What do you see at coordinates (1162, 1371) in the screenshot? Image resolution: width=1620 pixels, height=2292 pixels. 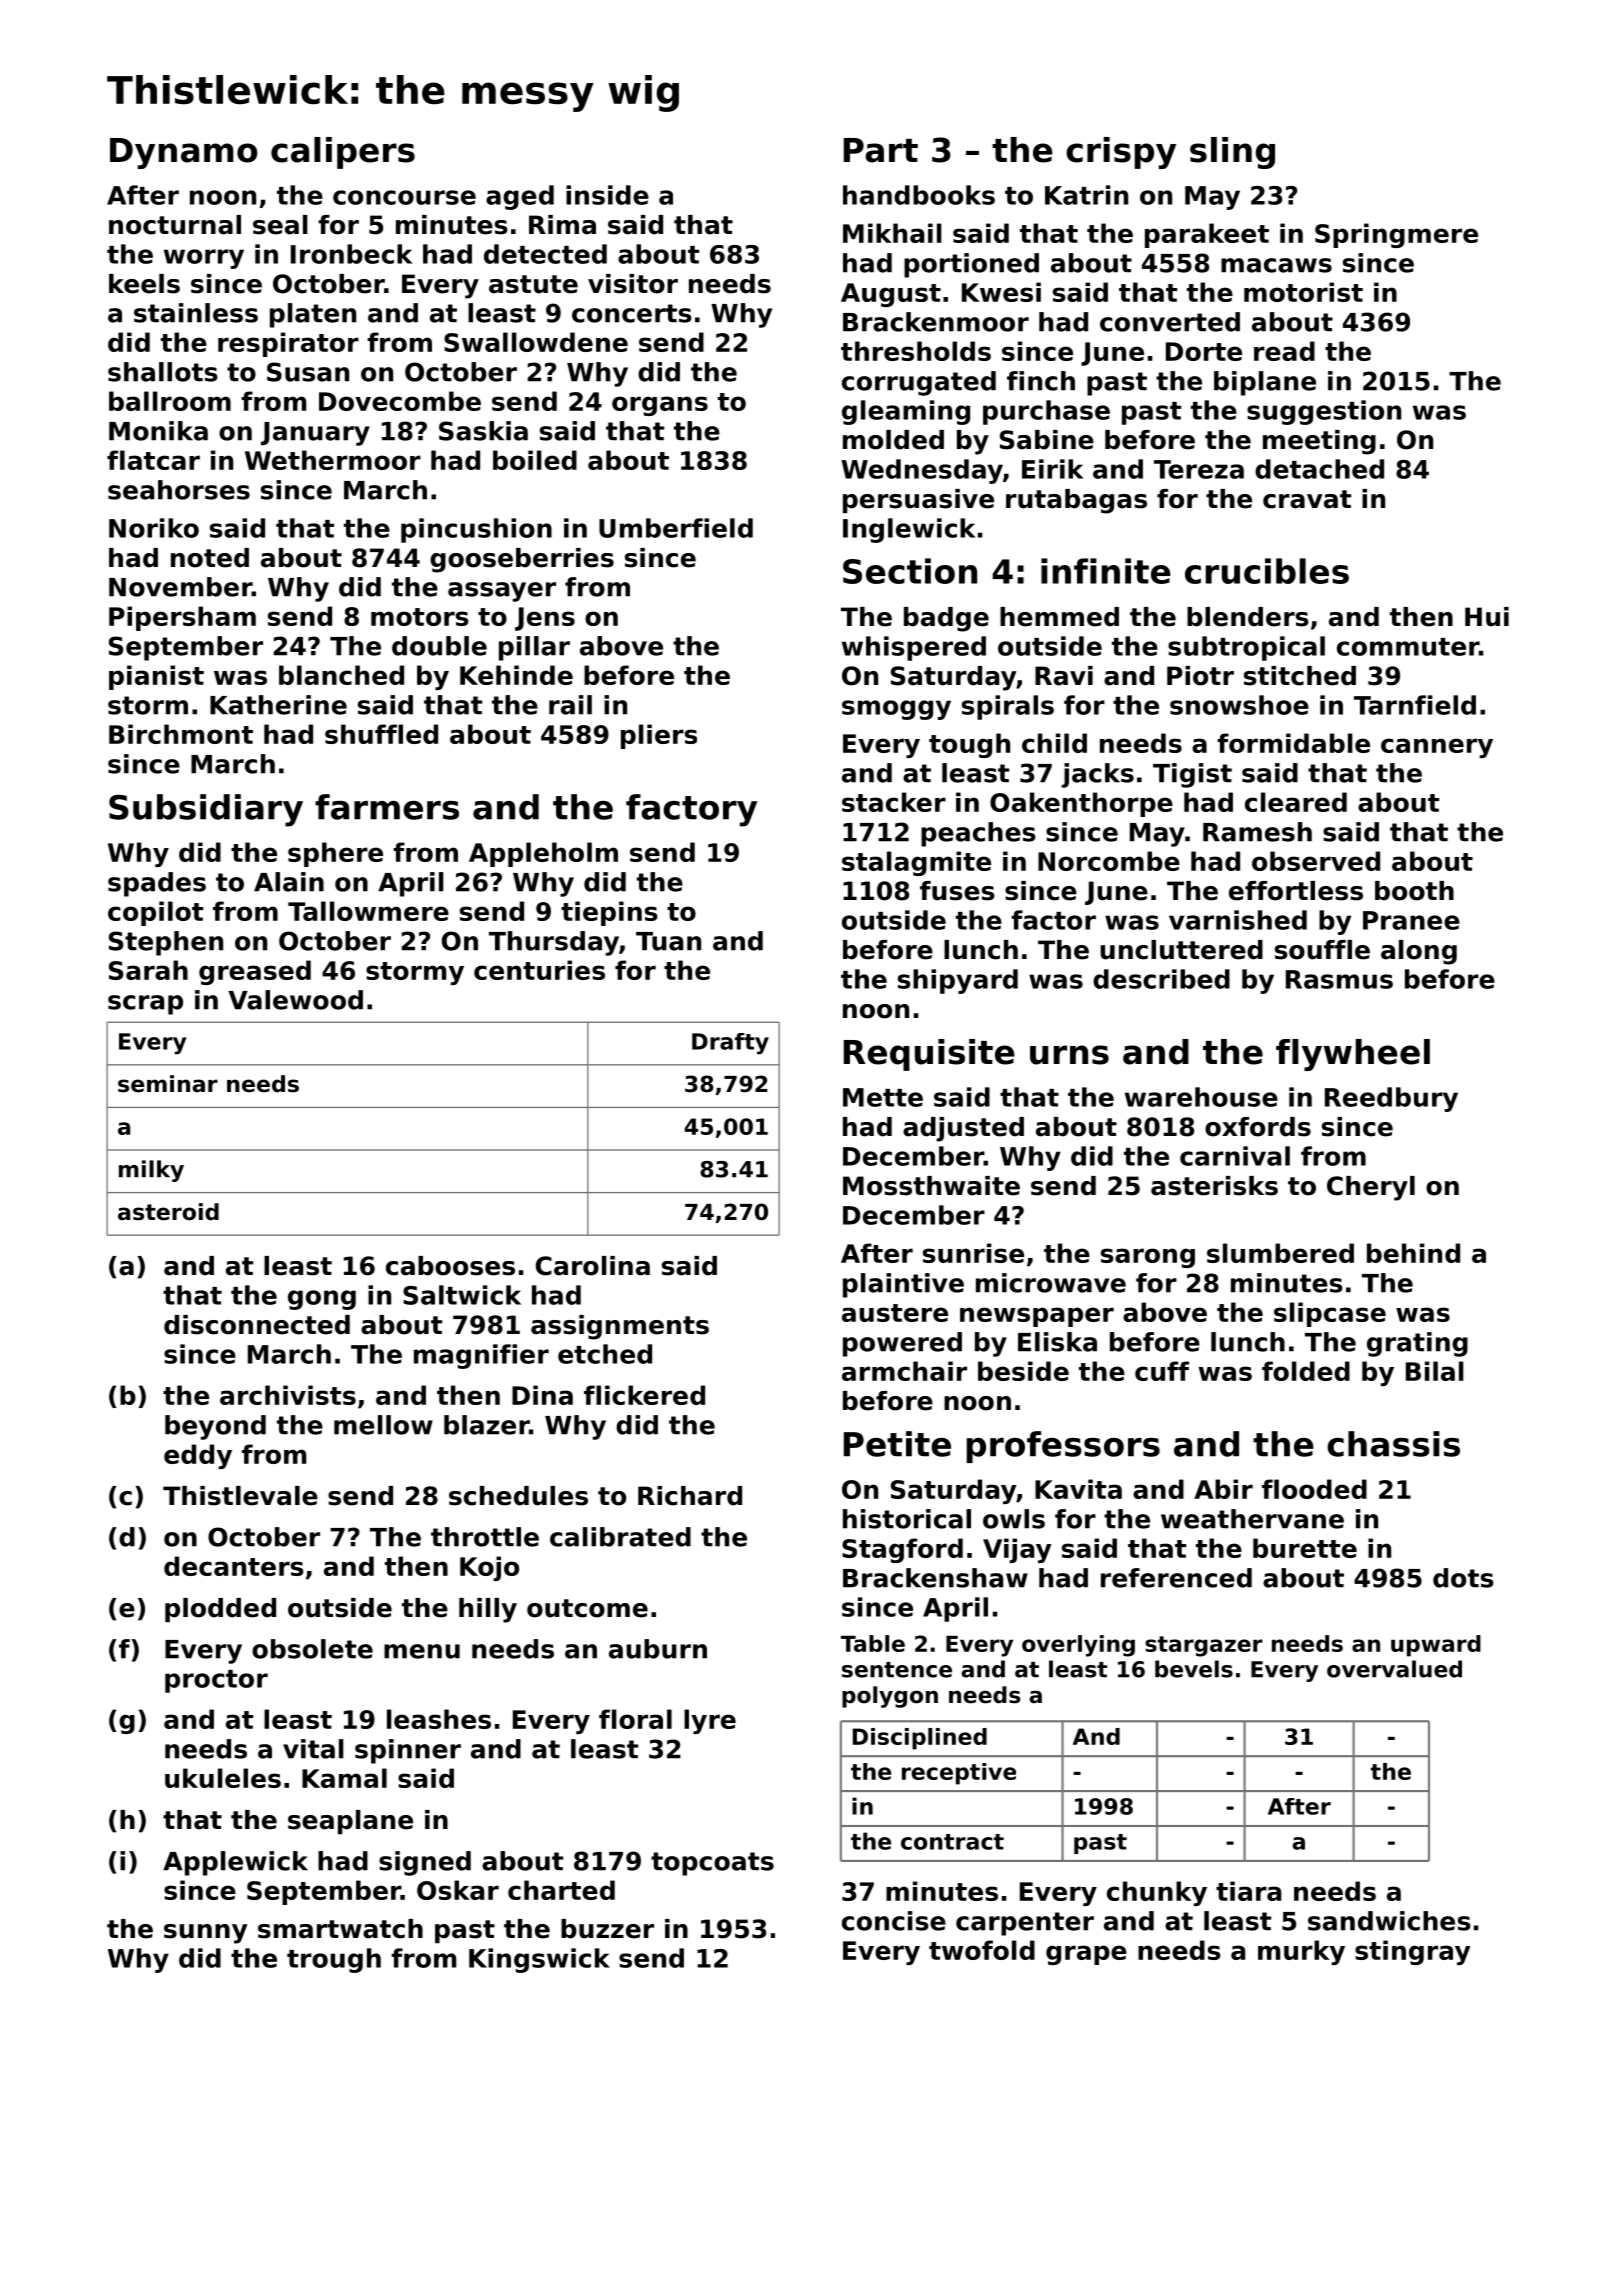 I see `cuff` at bounding box center [1162, 1371].
